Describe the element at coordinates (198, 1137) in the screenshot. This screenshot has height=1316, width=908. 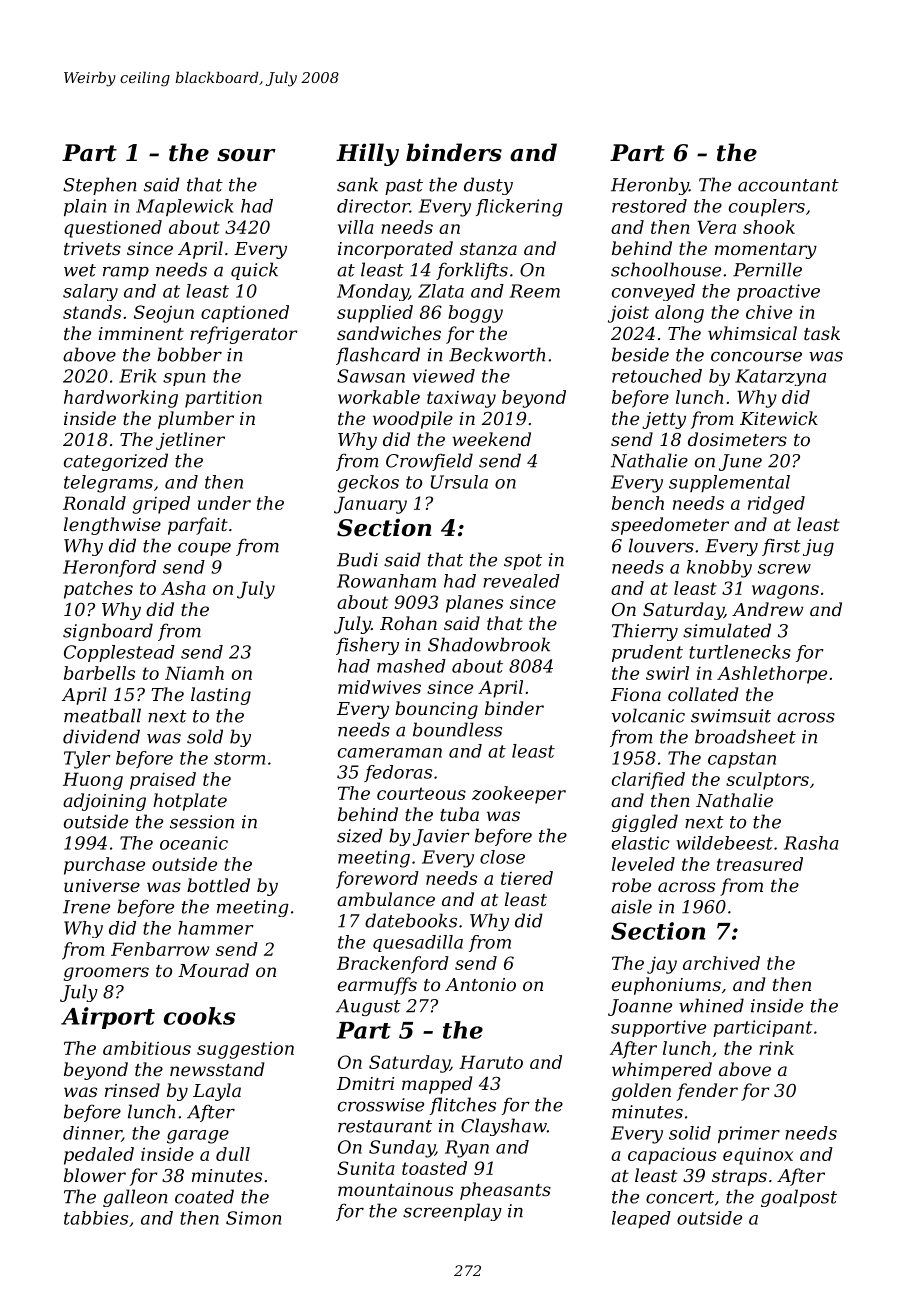
I see `garage` at that location.
